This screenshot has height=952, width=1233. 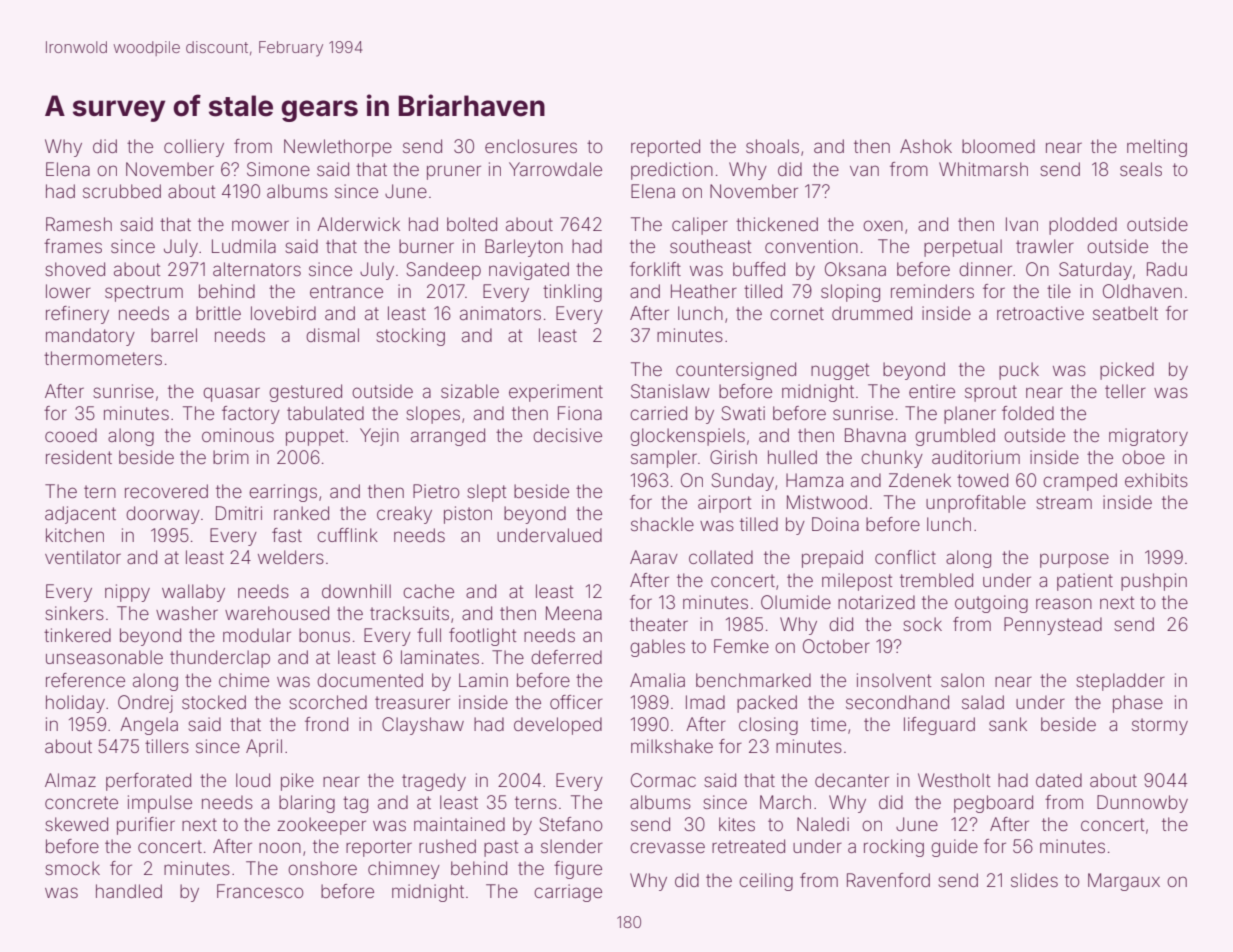 I want to click on welders, so click(x=291, y=557).
